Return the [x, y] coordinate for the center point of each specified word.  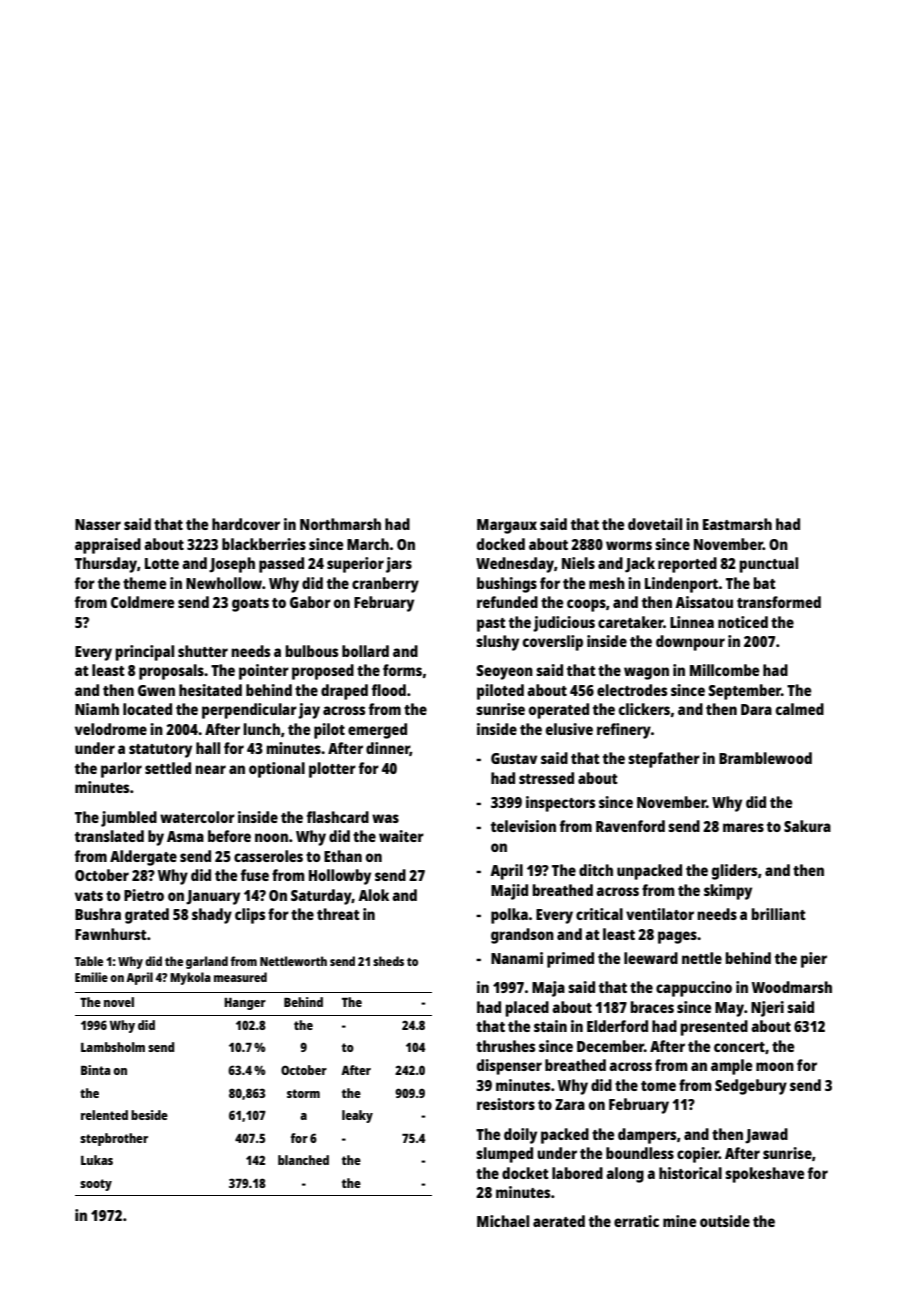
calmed [800, 709]
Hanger [245, 1004]
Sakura [807, 826]
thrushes [505, 1046]
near [210, 769]
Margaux [507, 526]
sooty [96, 1185]
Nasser [98, 524]
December [610, 1046]
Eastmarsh [737, 524]
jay [309, 711]
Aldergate [143, 858]
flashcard [338, 817]
